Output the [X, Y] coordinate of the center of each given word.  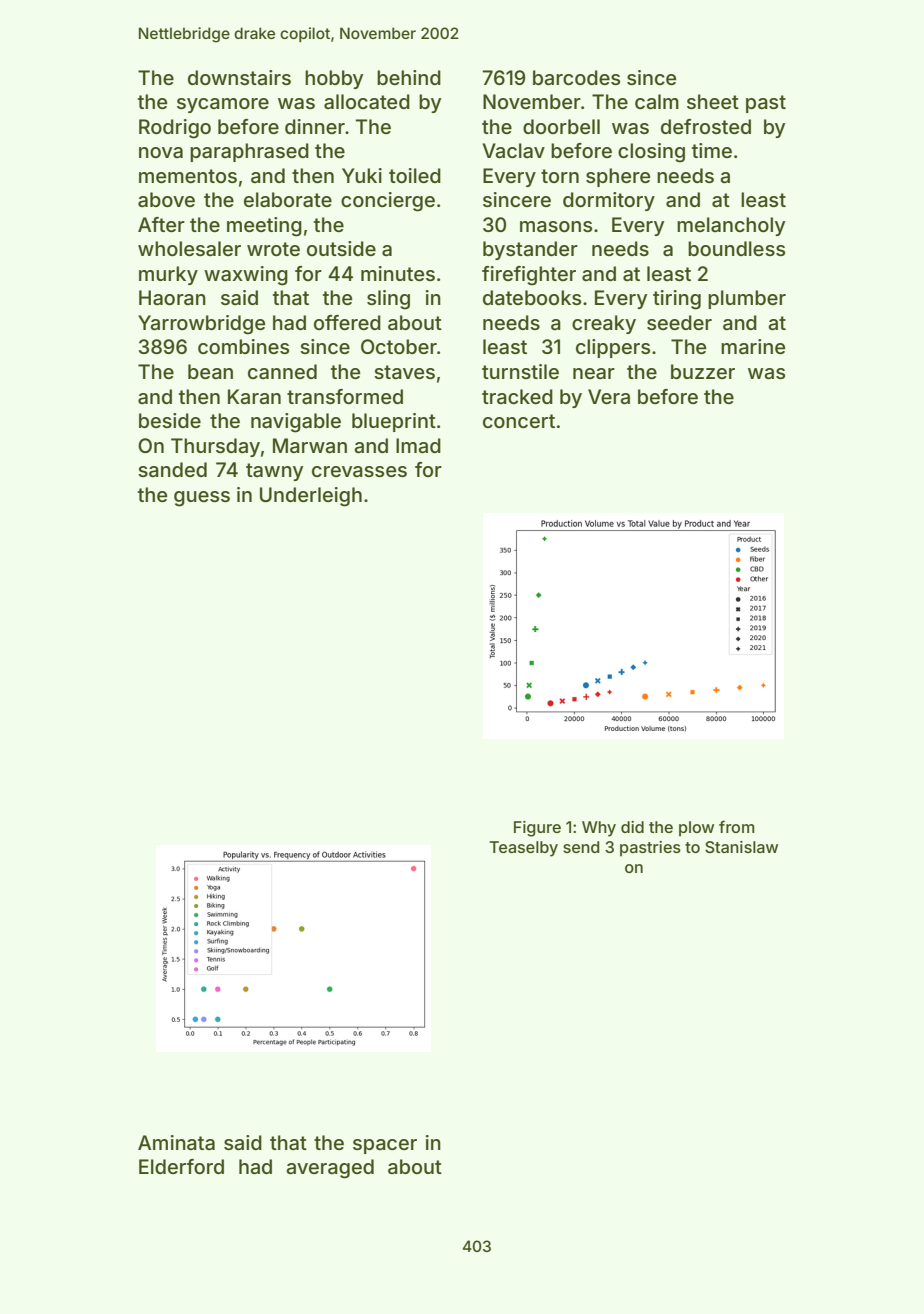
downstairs [239, 78]
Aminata [176, 1142]
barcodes [576, 78]
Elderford [181, 1166]
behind [409, 77]
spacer [385, 1146]
